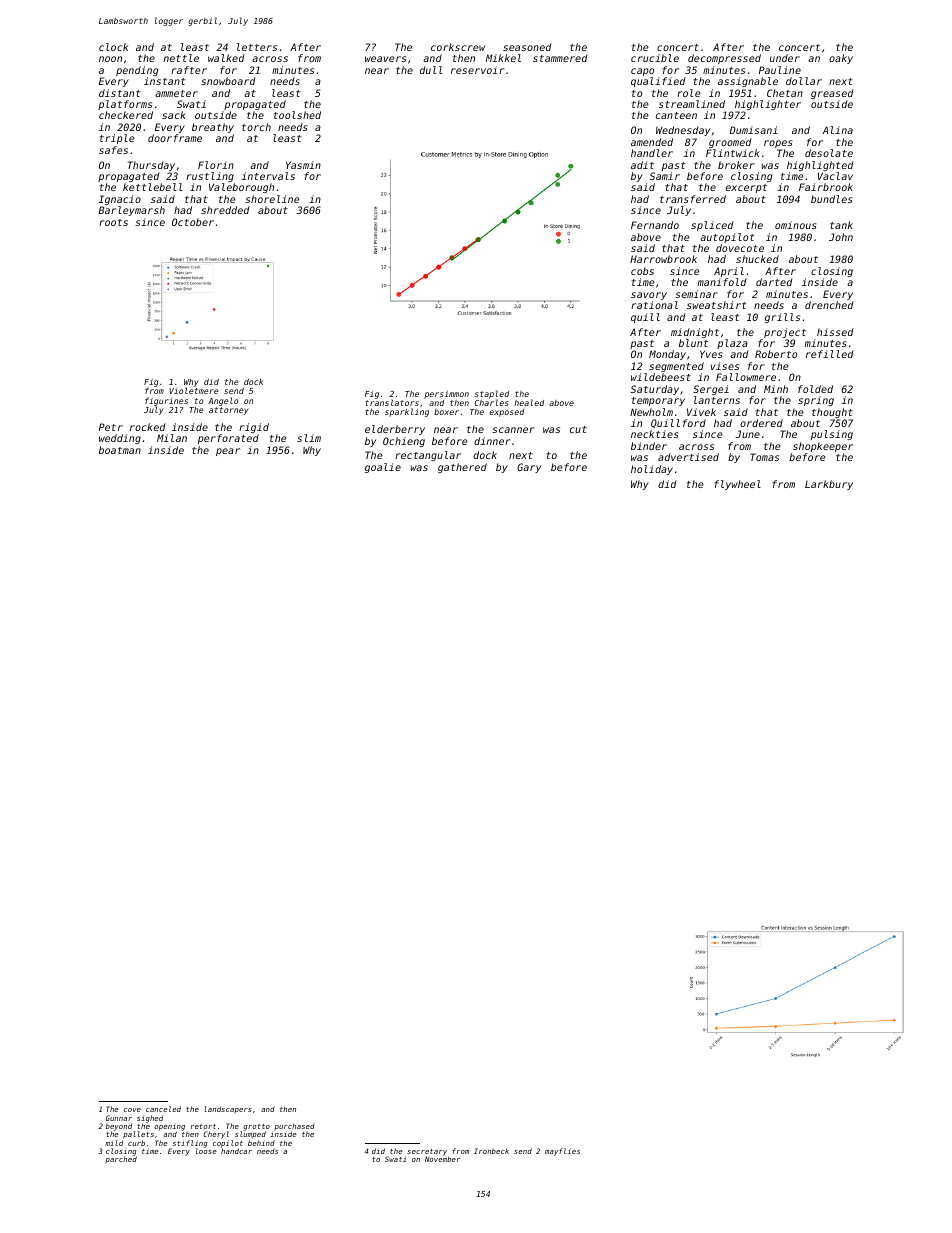 The width and height of the document is (952, 1233). I want to click on Violetmere, so click(193, 391).
